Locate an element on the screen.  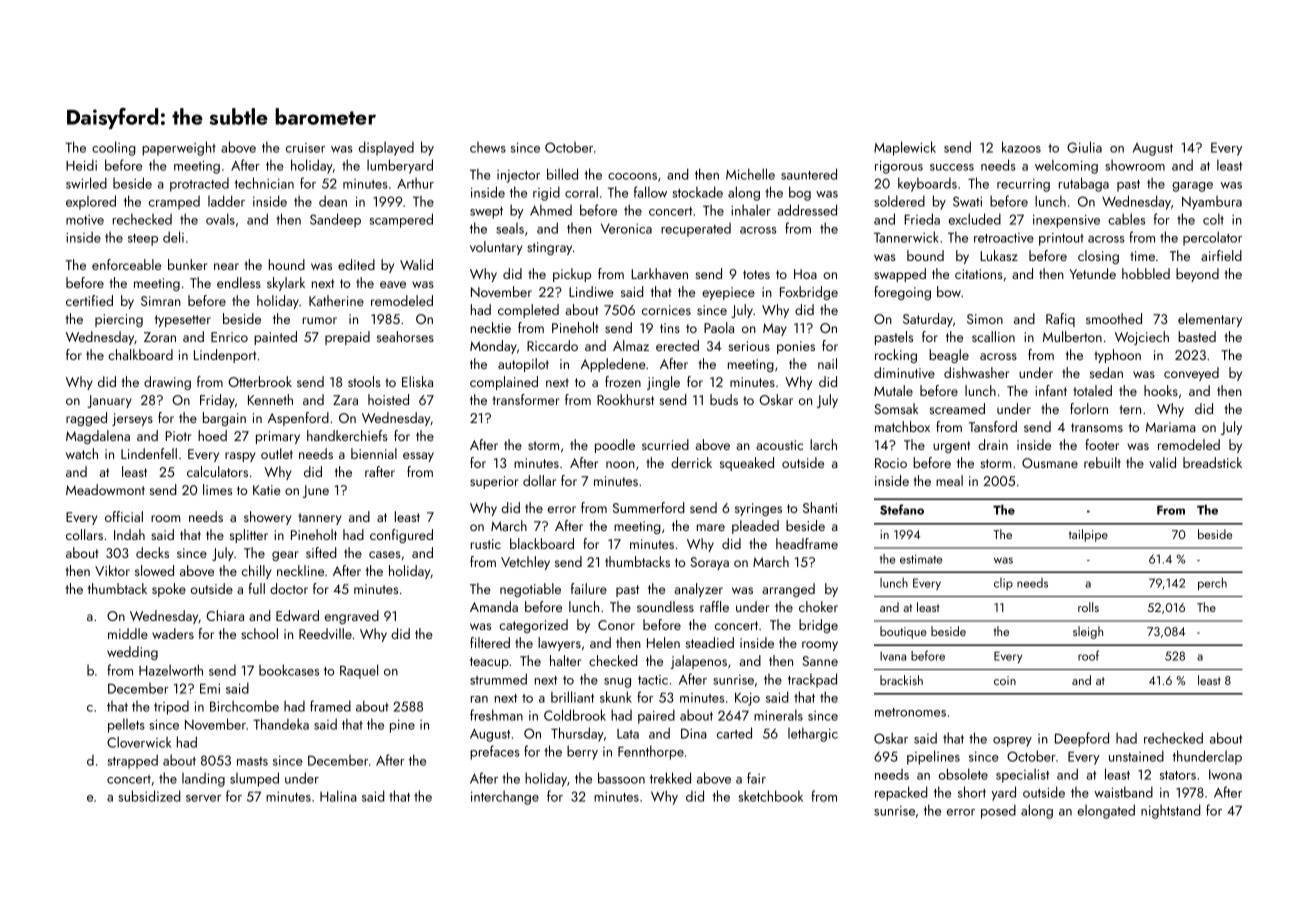
Halina is located at coordinates (338, 796).
